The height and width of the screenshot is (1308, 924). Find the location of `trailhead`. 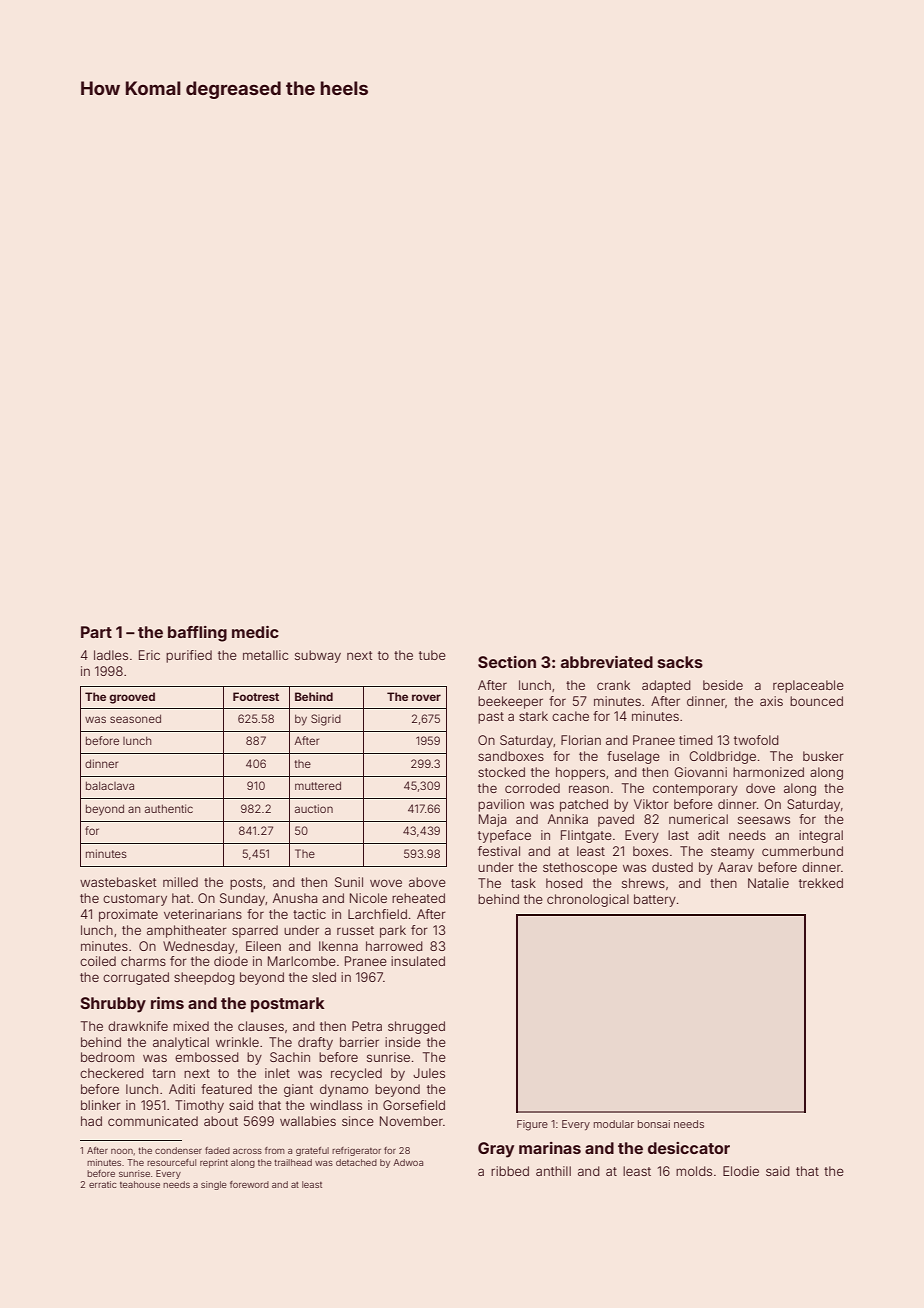

trailhead is located at coordinates (293, 1162).
